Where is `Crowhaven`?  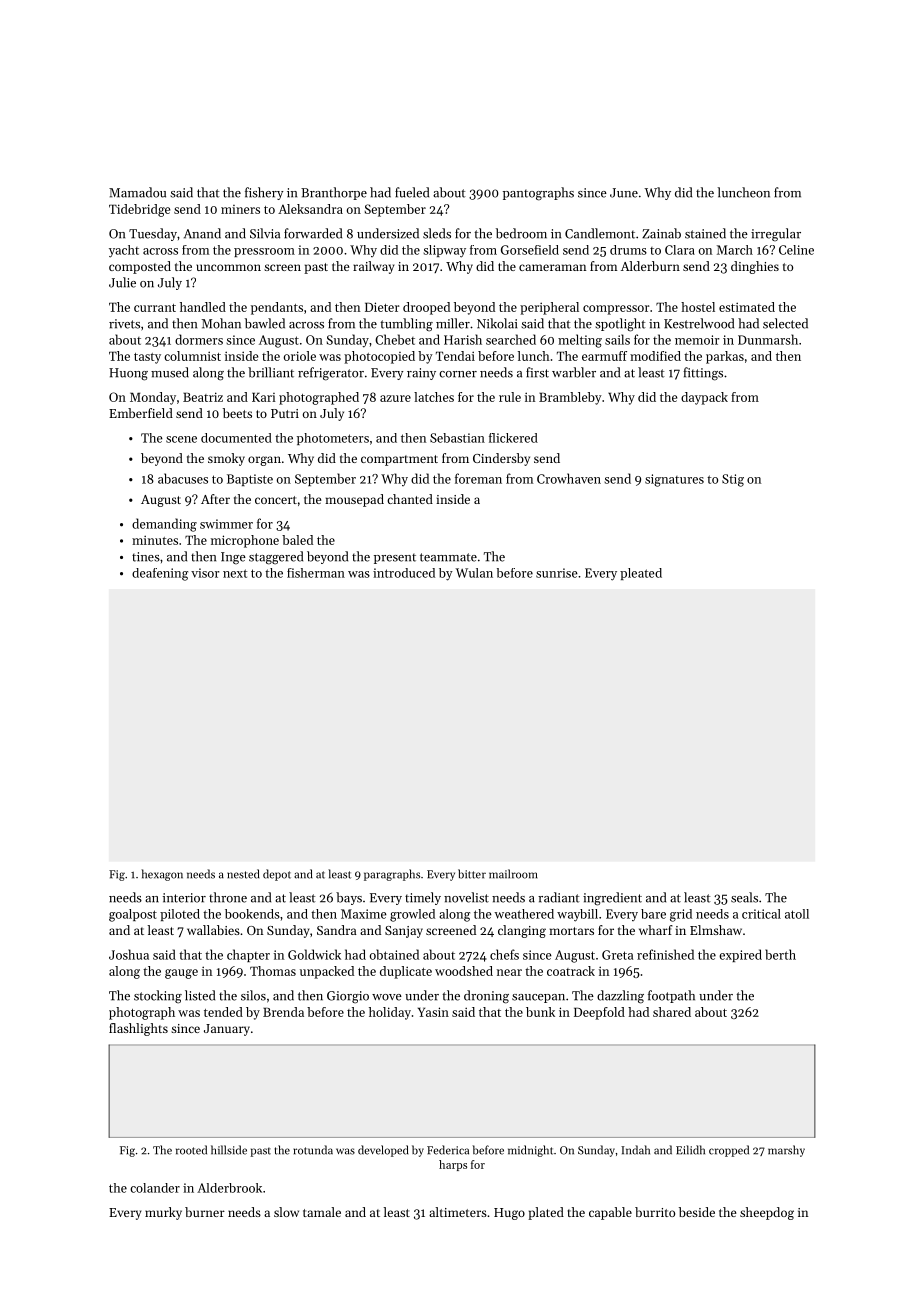 Crowhaven is located at coordinates (569, 478).
